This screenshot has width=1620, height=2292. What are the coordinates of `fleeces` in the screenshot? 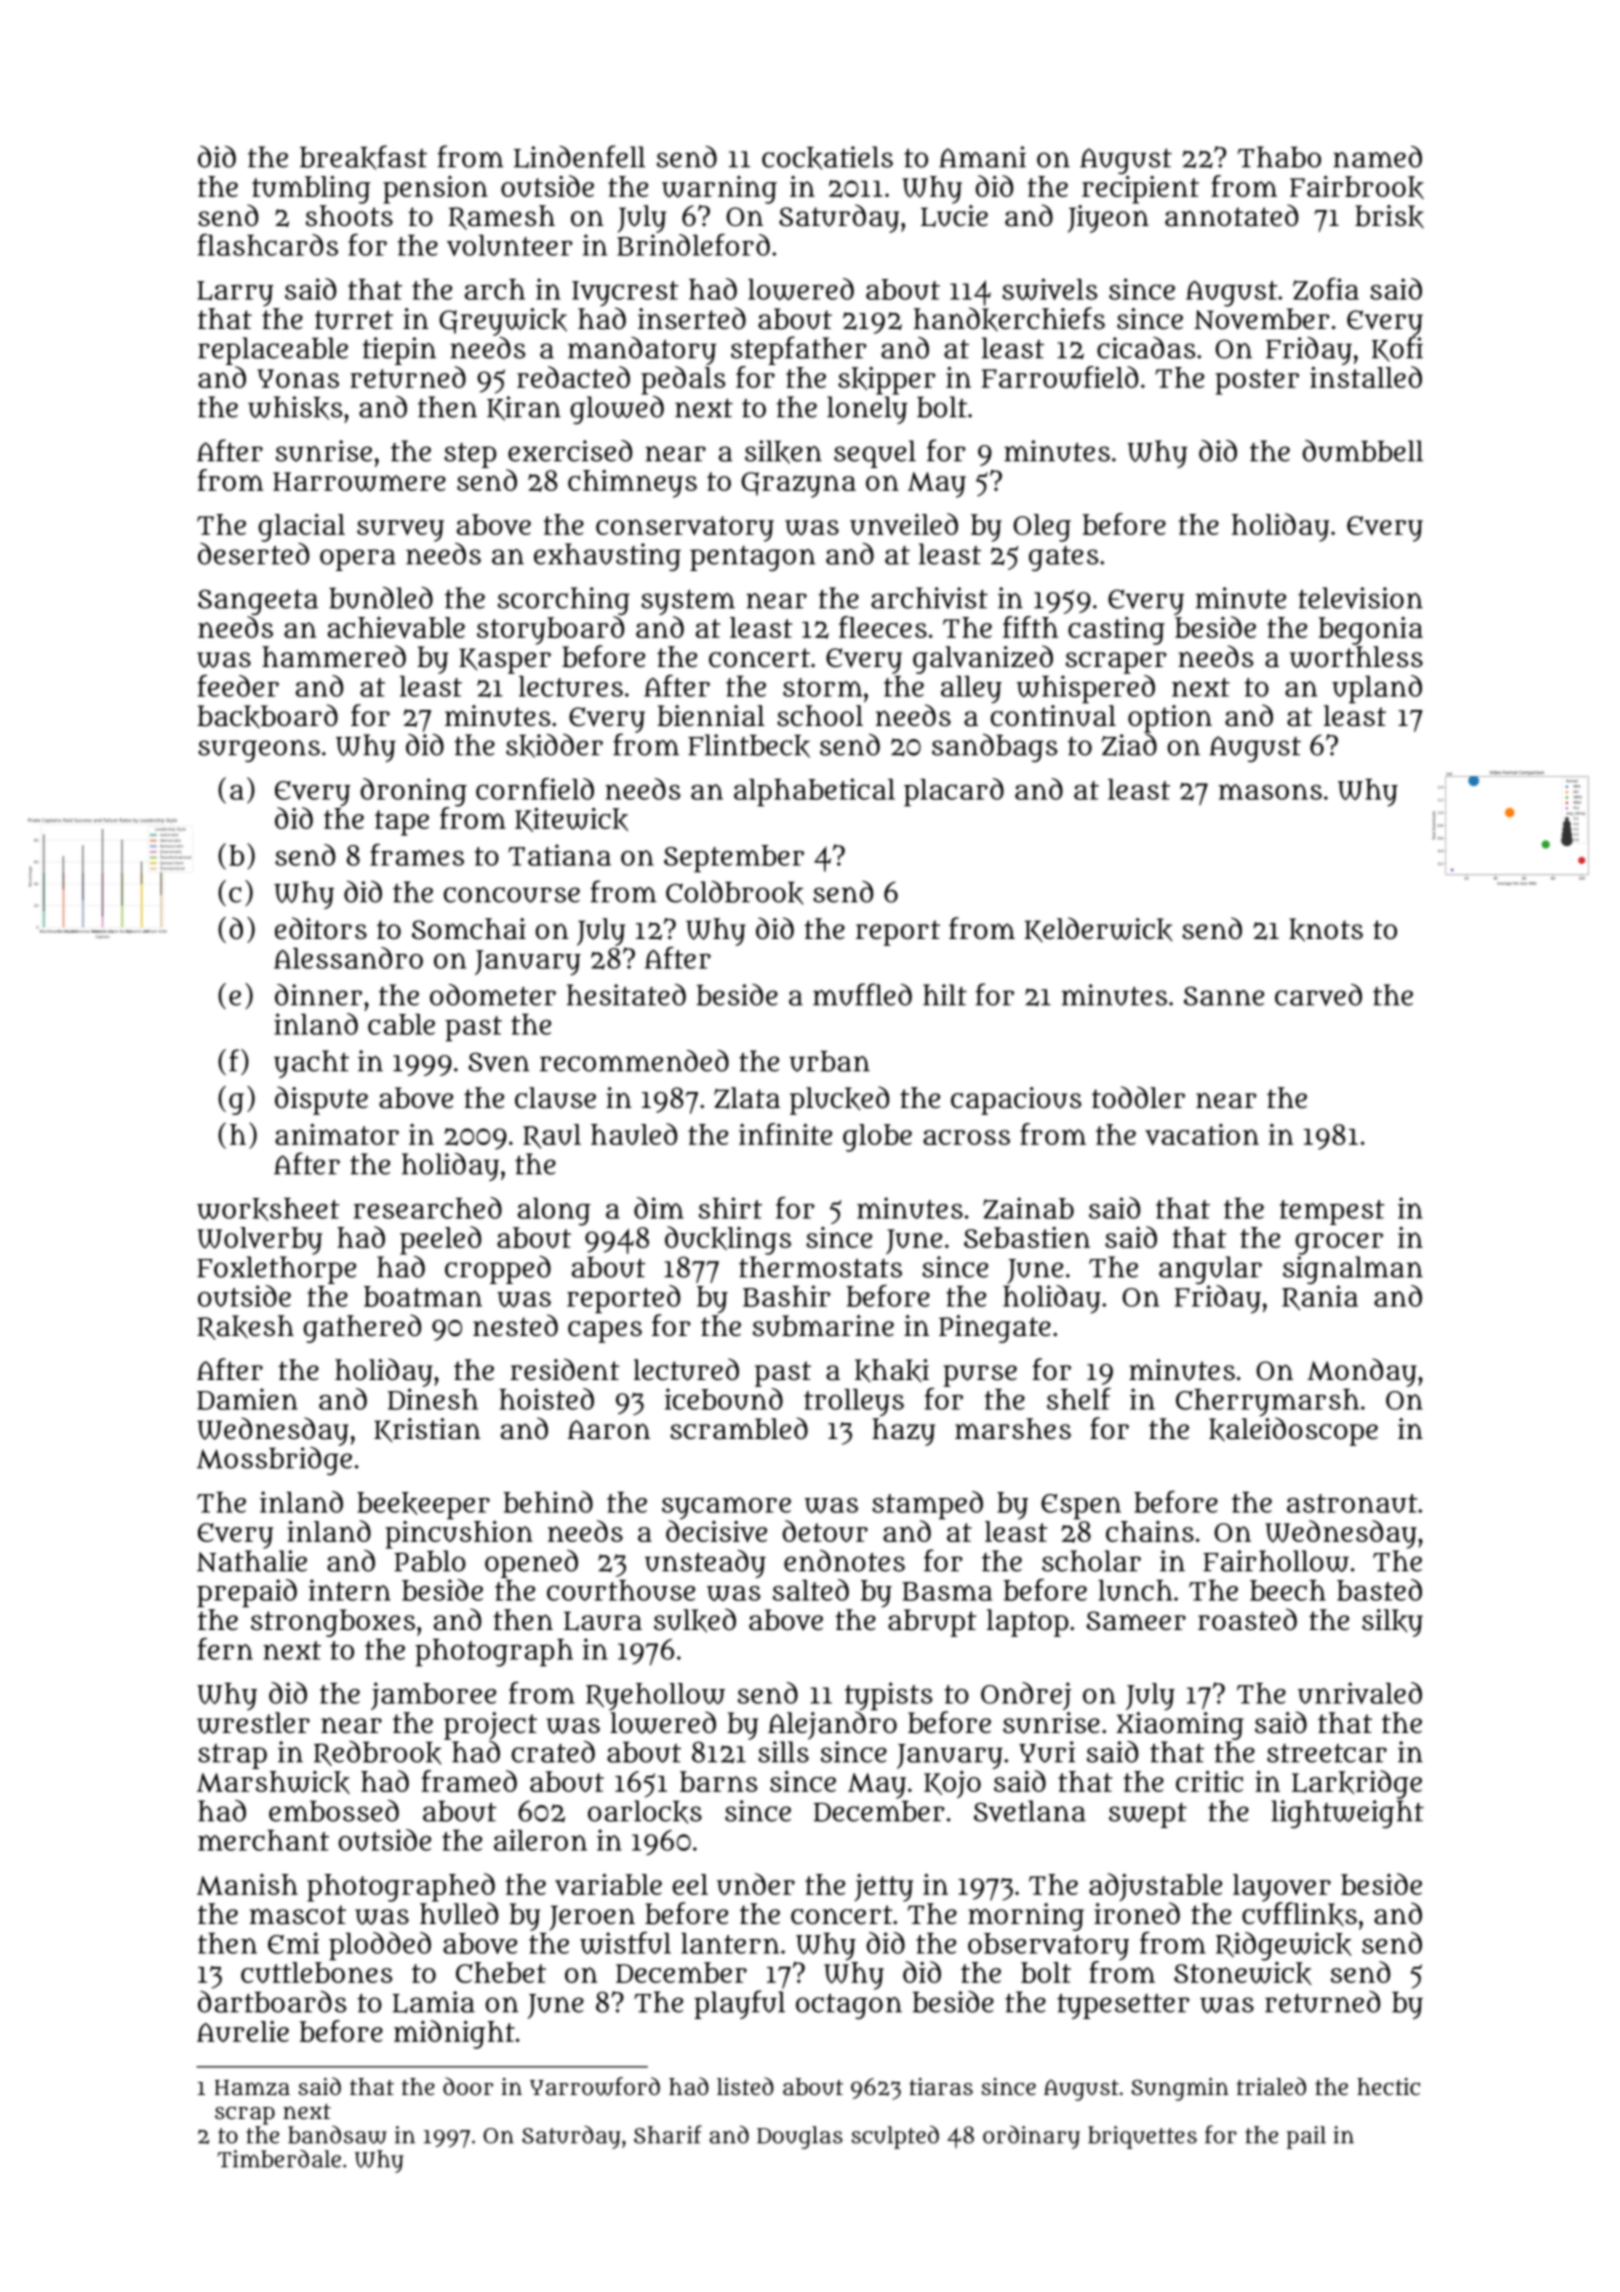 It's located at (883, 627).
